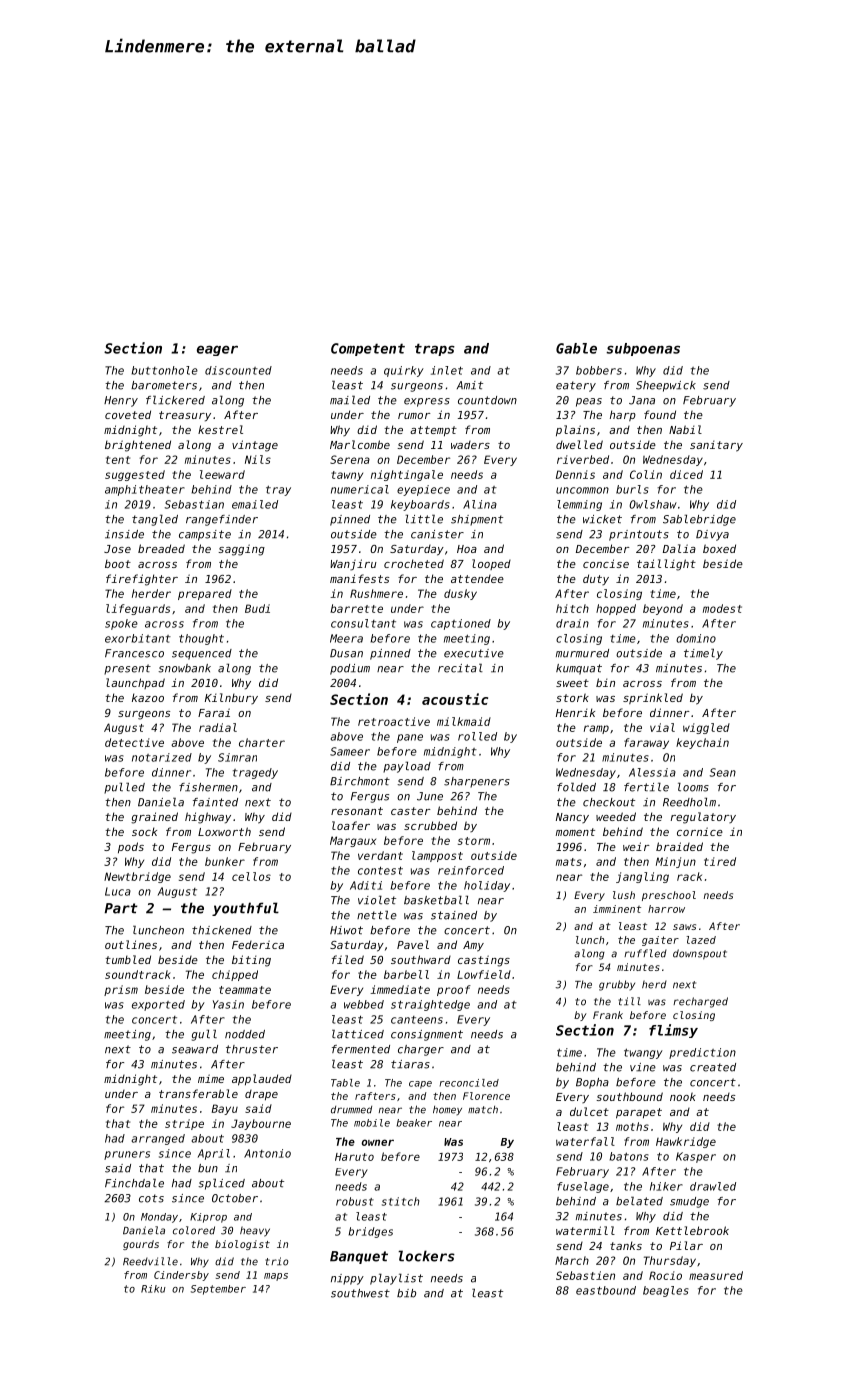 The image size is (849, 1400). Describe the element at coordinates (346, 638) in the screenshot. I see `Meera` at that location.
